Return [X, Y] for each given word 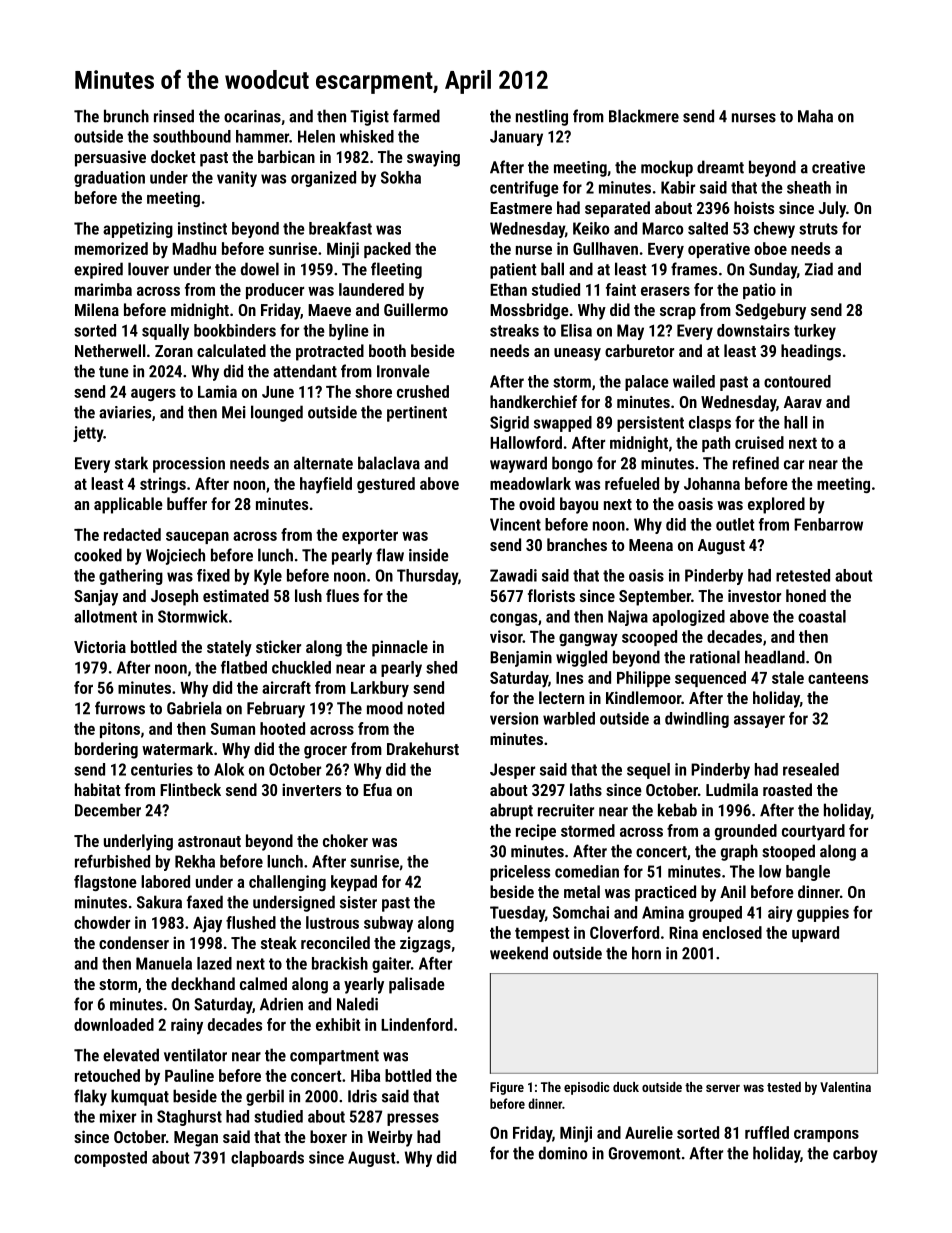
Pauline [189, 1075]
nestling [542, 117]
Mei [234, 412]
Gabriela [194, 708]
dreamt [720, 167]
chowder [102, 922]
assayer [759, 721]
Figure [507, 1088]
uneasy [577, 354]
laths [586, 789]
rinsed [174, 116]
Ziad [819, 269]
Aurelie [649, 1132]
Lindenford [417, 1024]
